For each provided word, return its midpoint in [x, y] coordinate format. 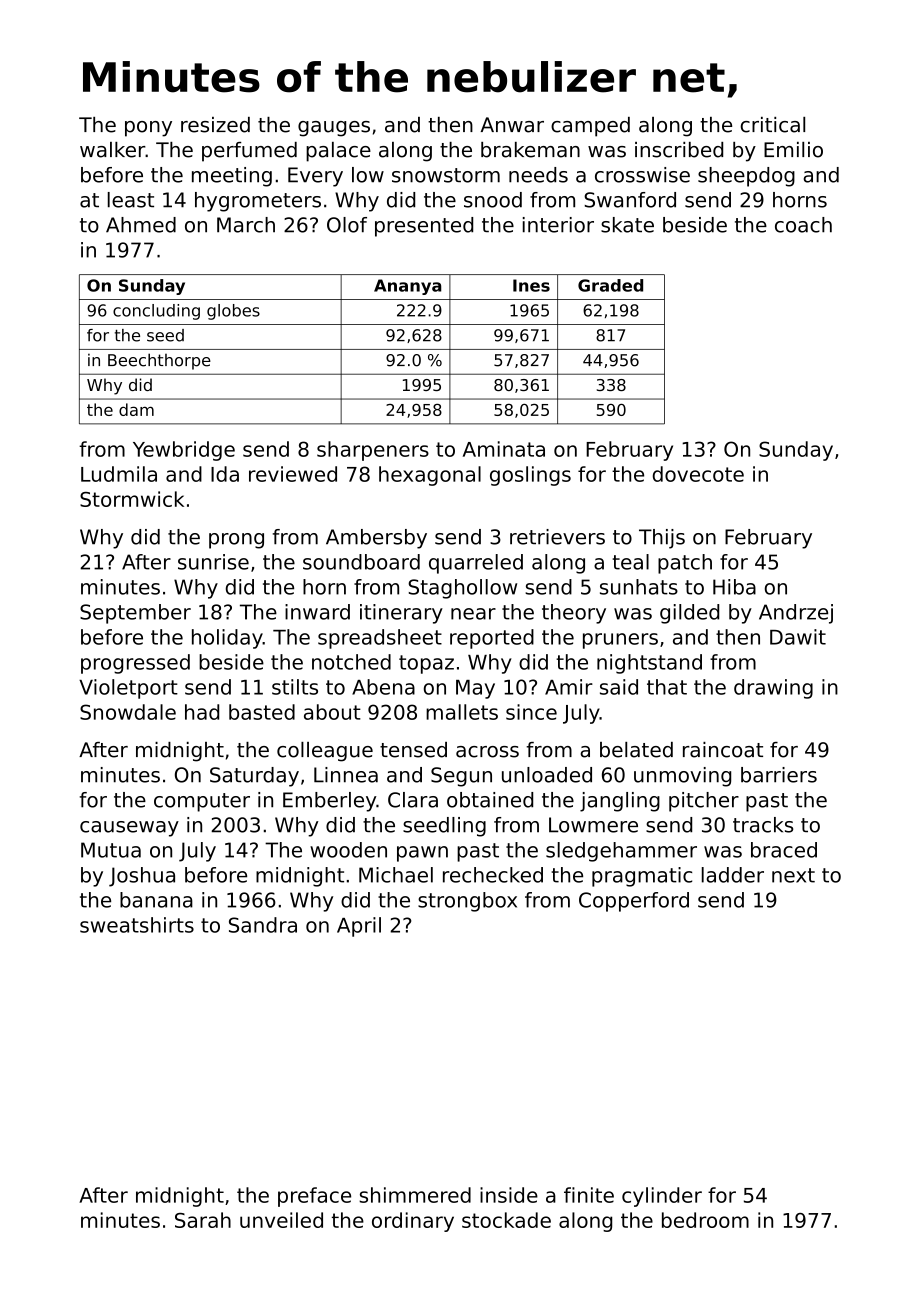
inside [509, 1195]
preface [314, 1197]
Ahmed [141, 225]
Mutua [111, 850]
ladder [733, 875]
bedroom [705, 1220]
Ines [531, 285]
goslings [530, 476]
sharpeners [373, 451]
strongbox [467, 902]
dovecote [698, 474]
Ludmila [119, 474]
